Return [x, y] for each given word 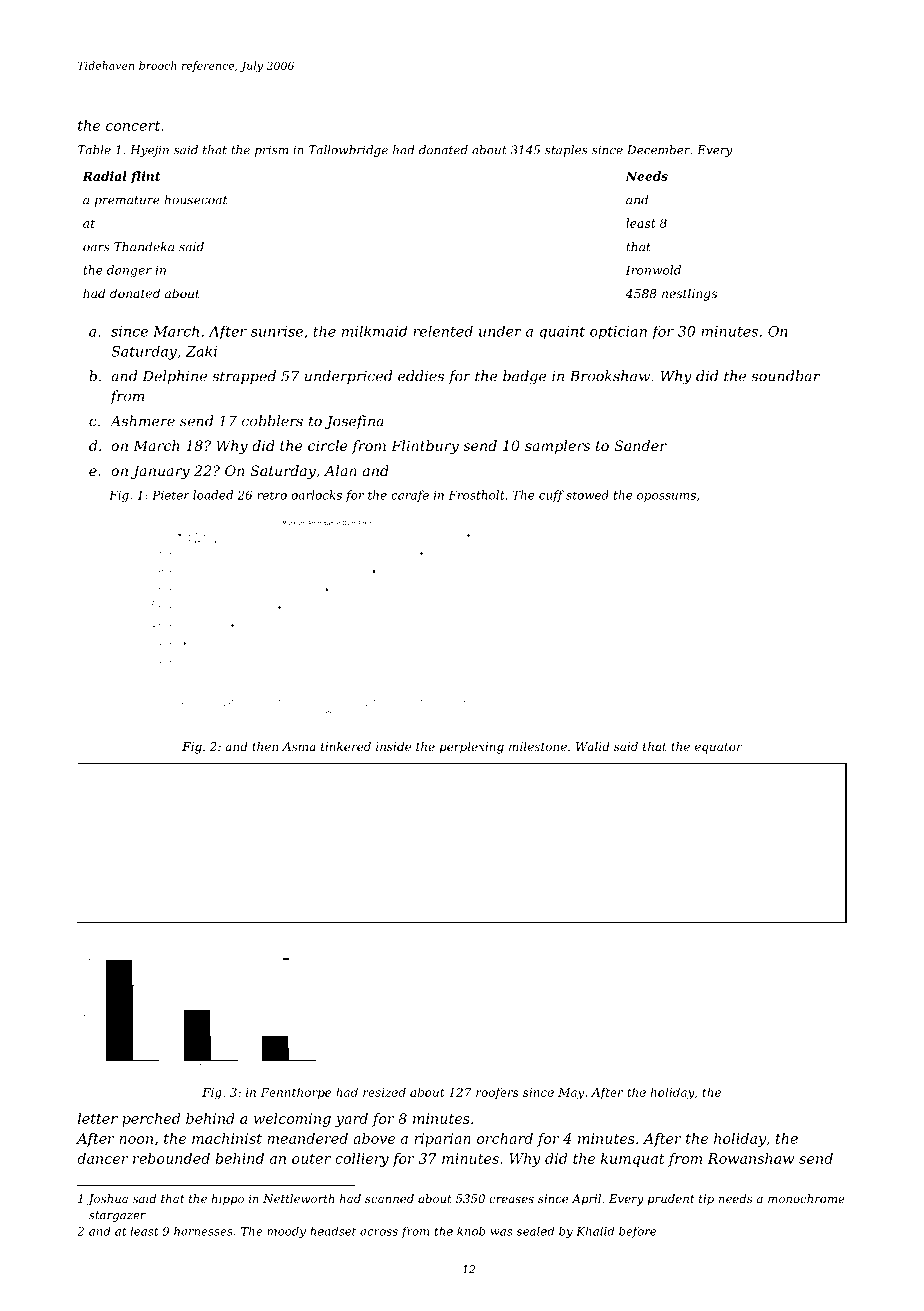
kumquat [633, 1160]
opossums [666, 497]
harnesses [203, 1231]
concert [133, 126]
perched [151, 1120]
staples [566, 151]
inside [393, 746]
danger [129, 271]
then [265, 746]
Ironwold [653, 270]
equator [718, 748]
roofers [497, 1093]
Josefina [354, 422]
